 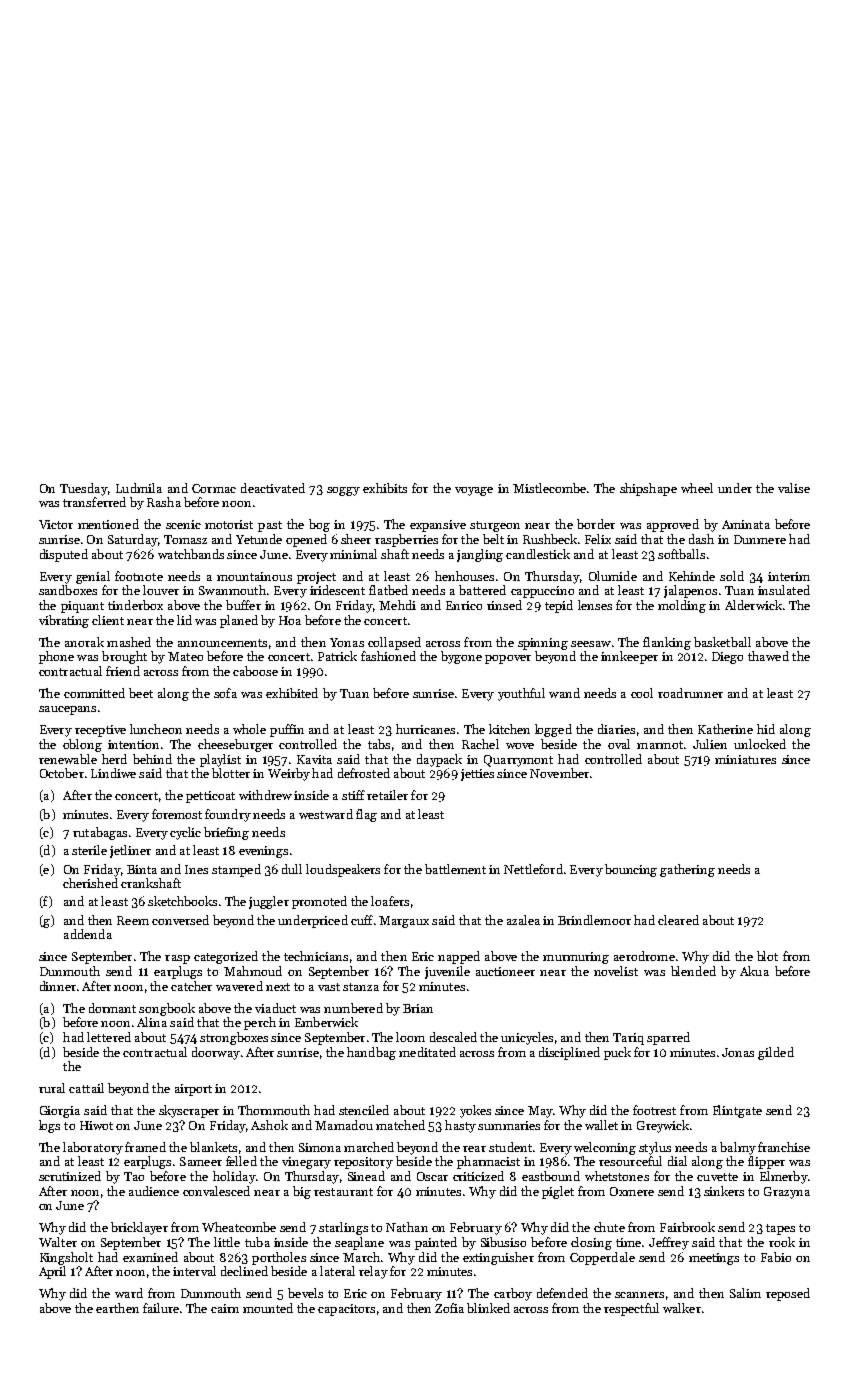 I want to click on miniatures, so click(x=745, y=759).
